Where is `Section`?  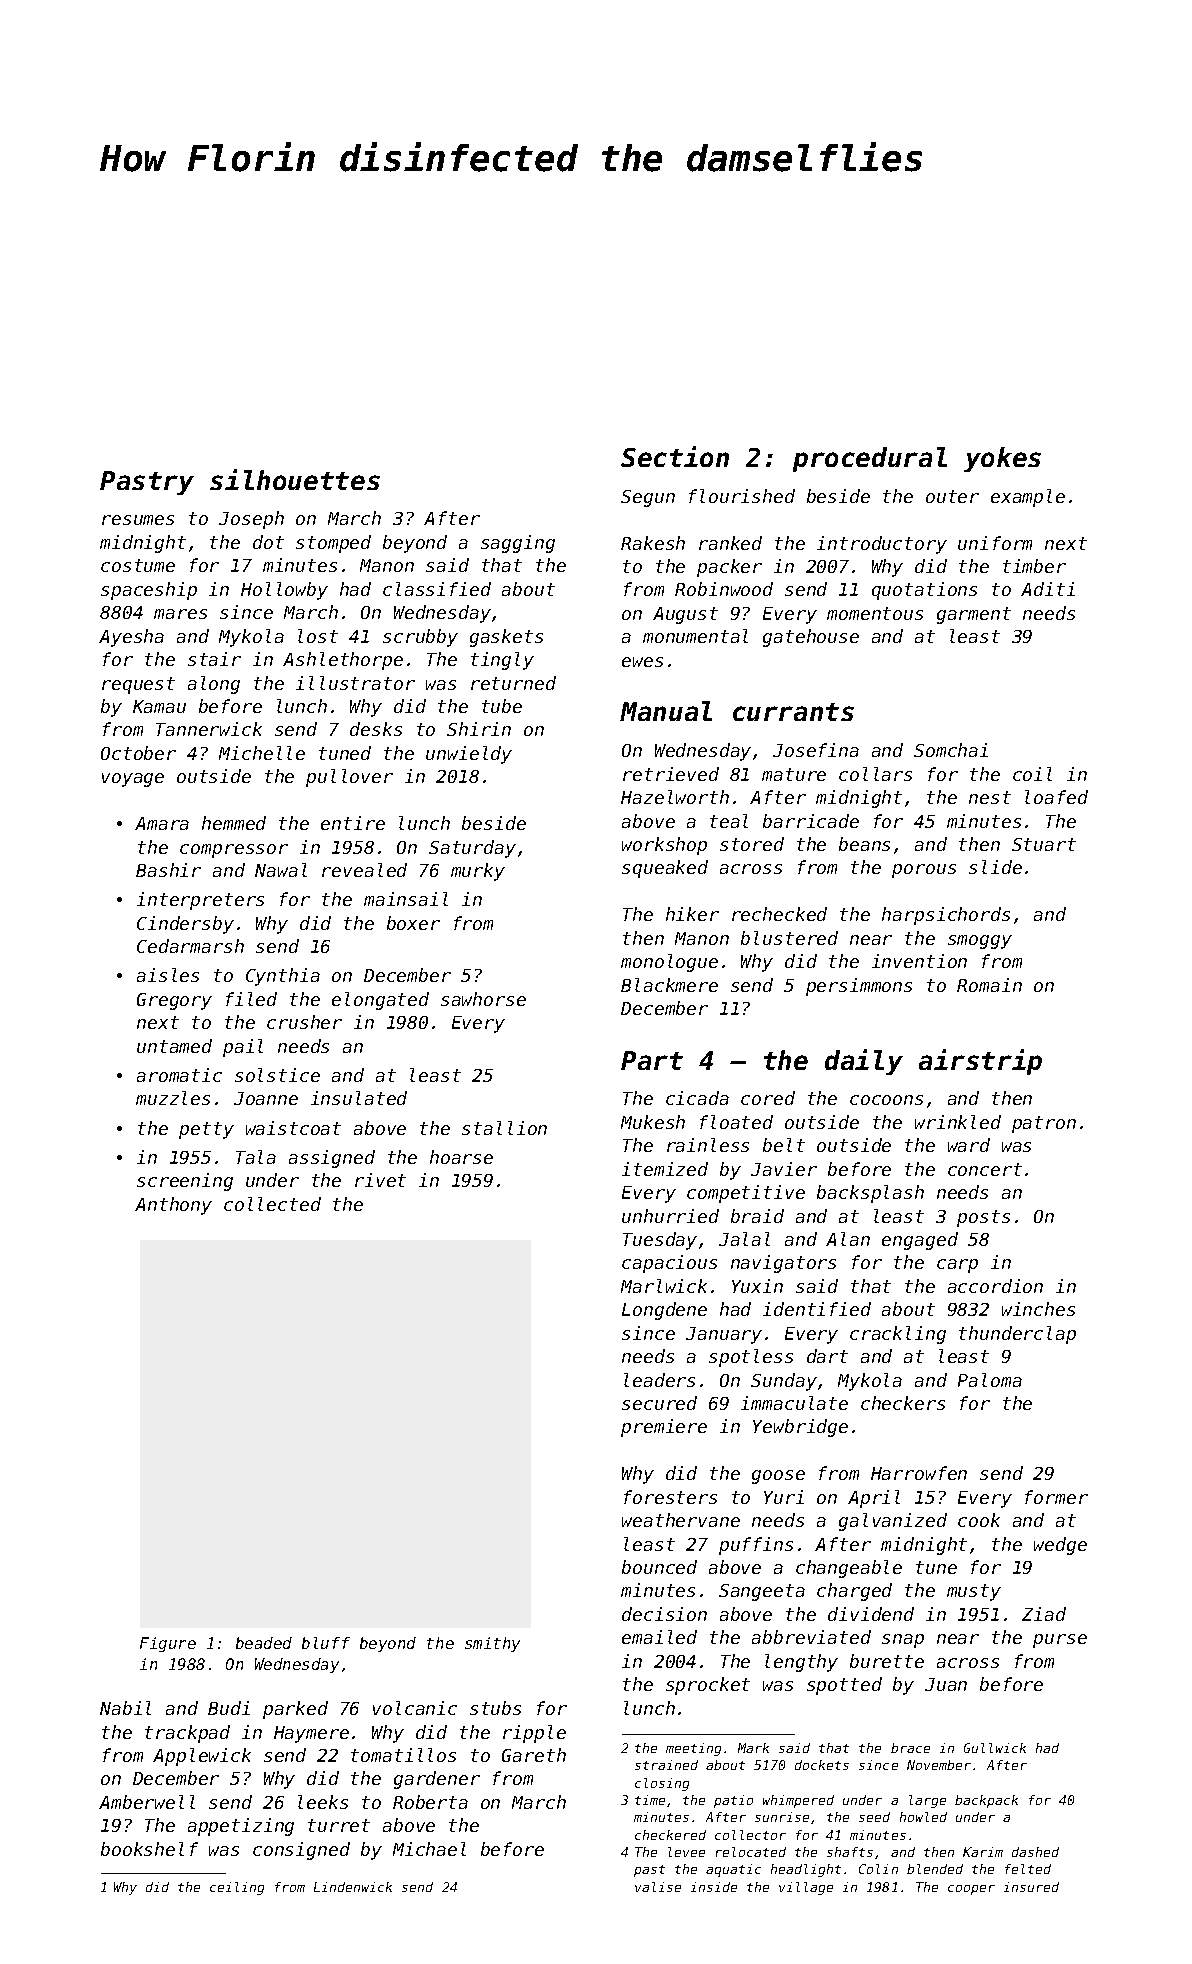
Section is located at coordinates (675, 456).
